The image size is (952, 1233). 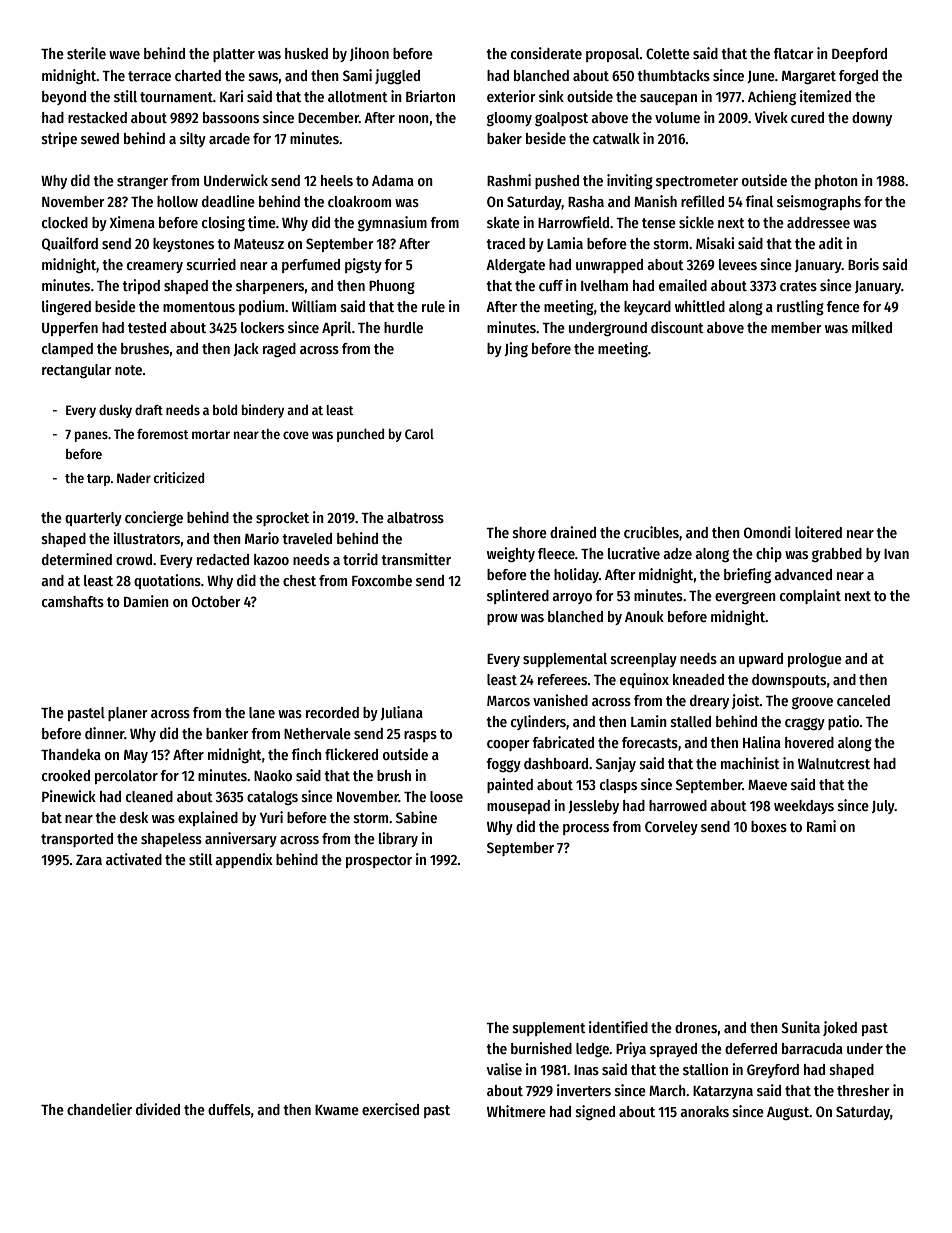 I want to click on hovered, so click(x=809, y=742).
